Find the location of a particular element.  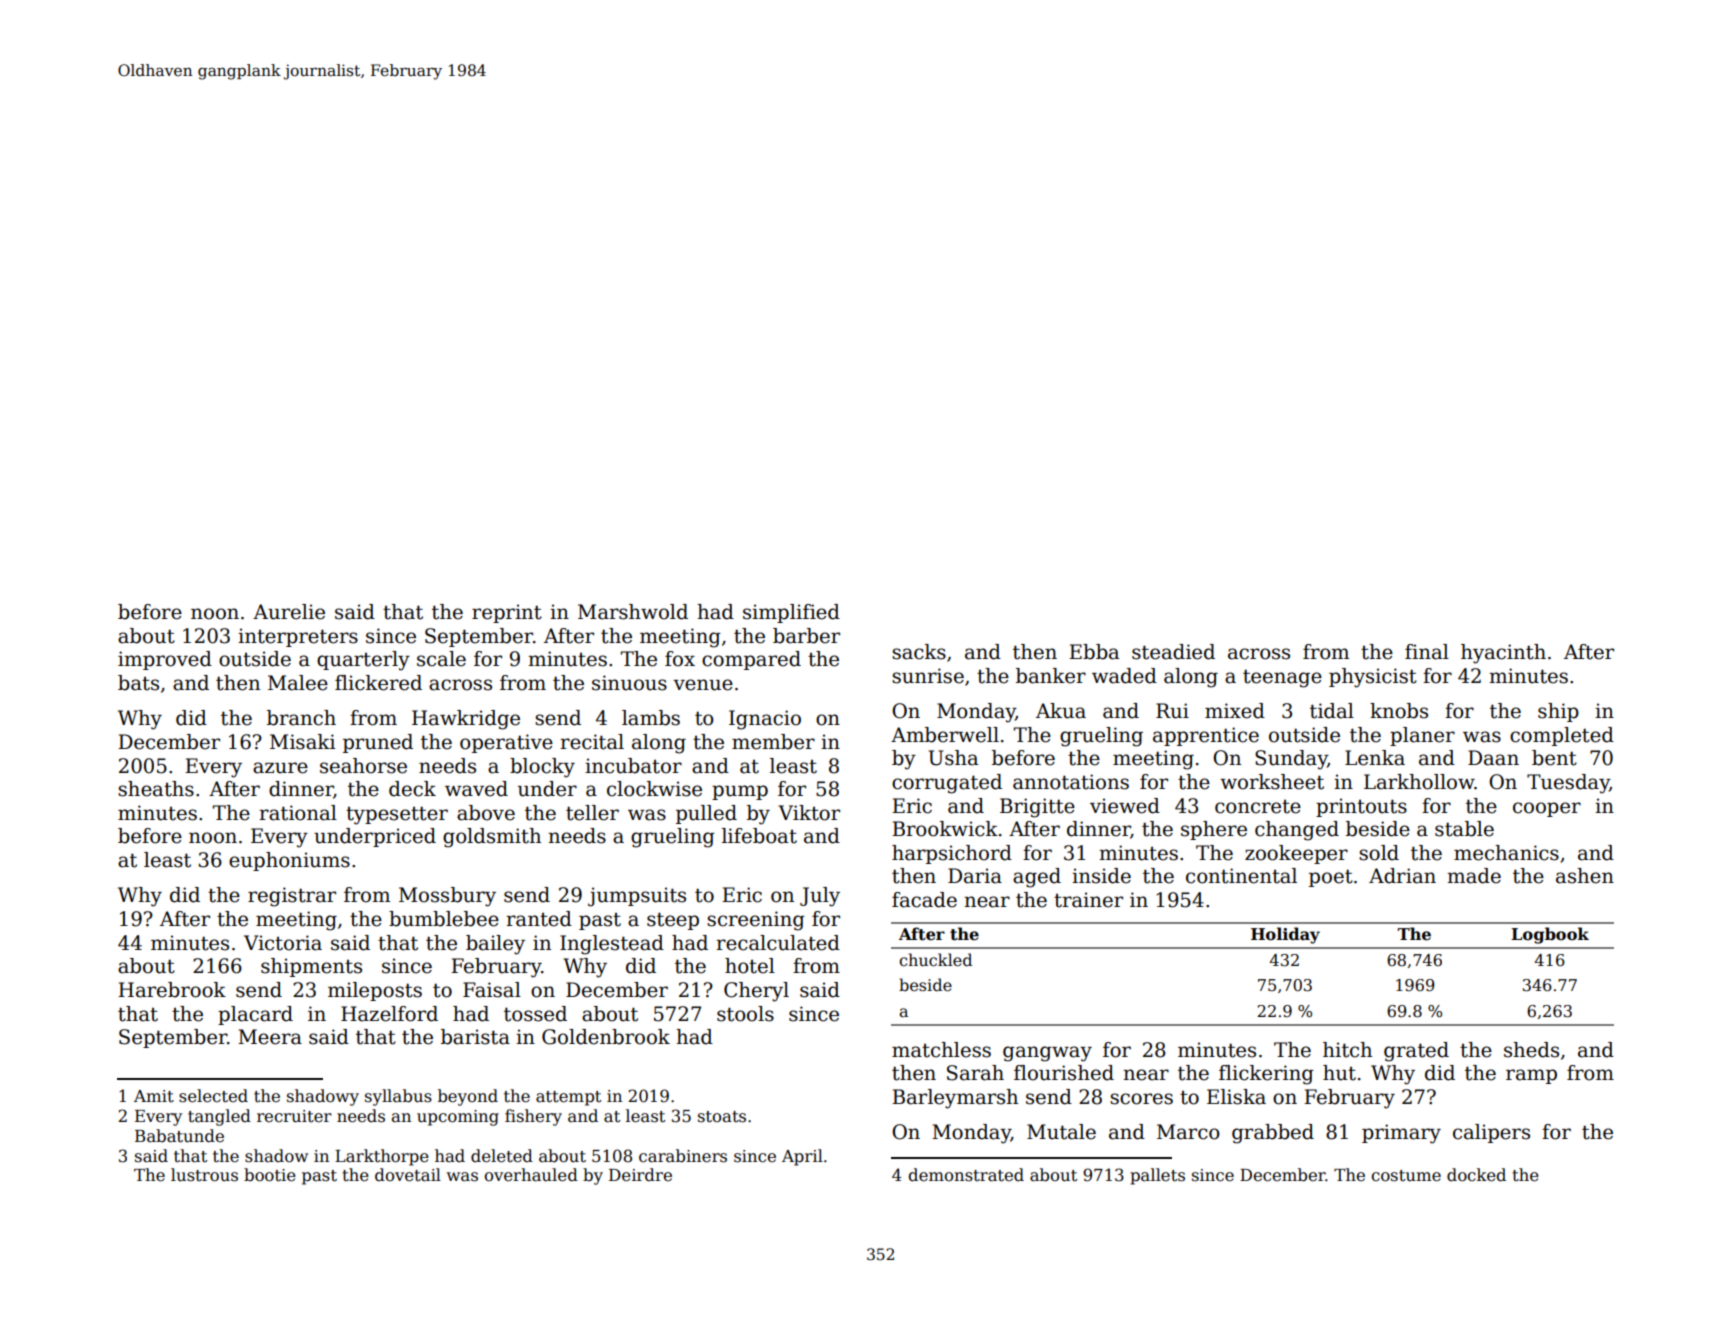

simplified is located at coordinates (791, 613).
